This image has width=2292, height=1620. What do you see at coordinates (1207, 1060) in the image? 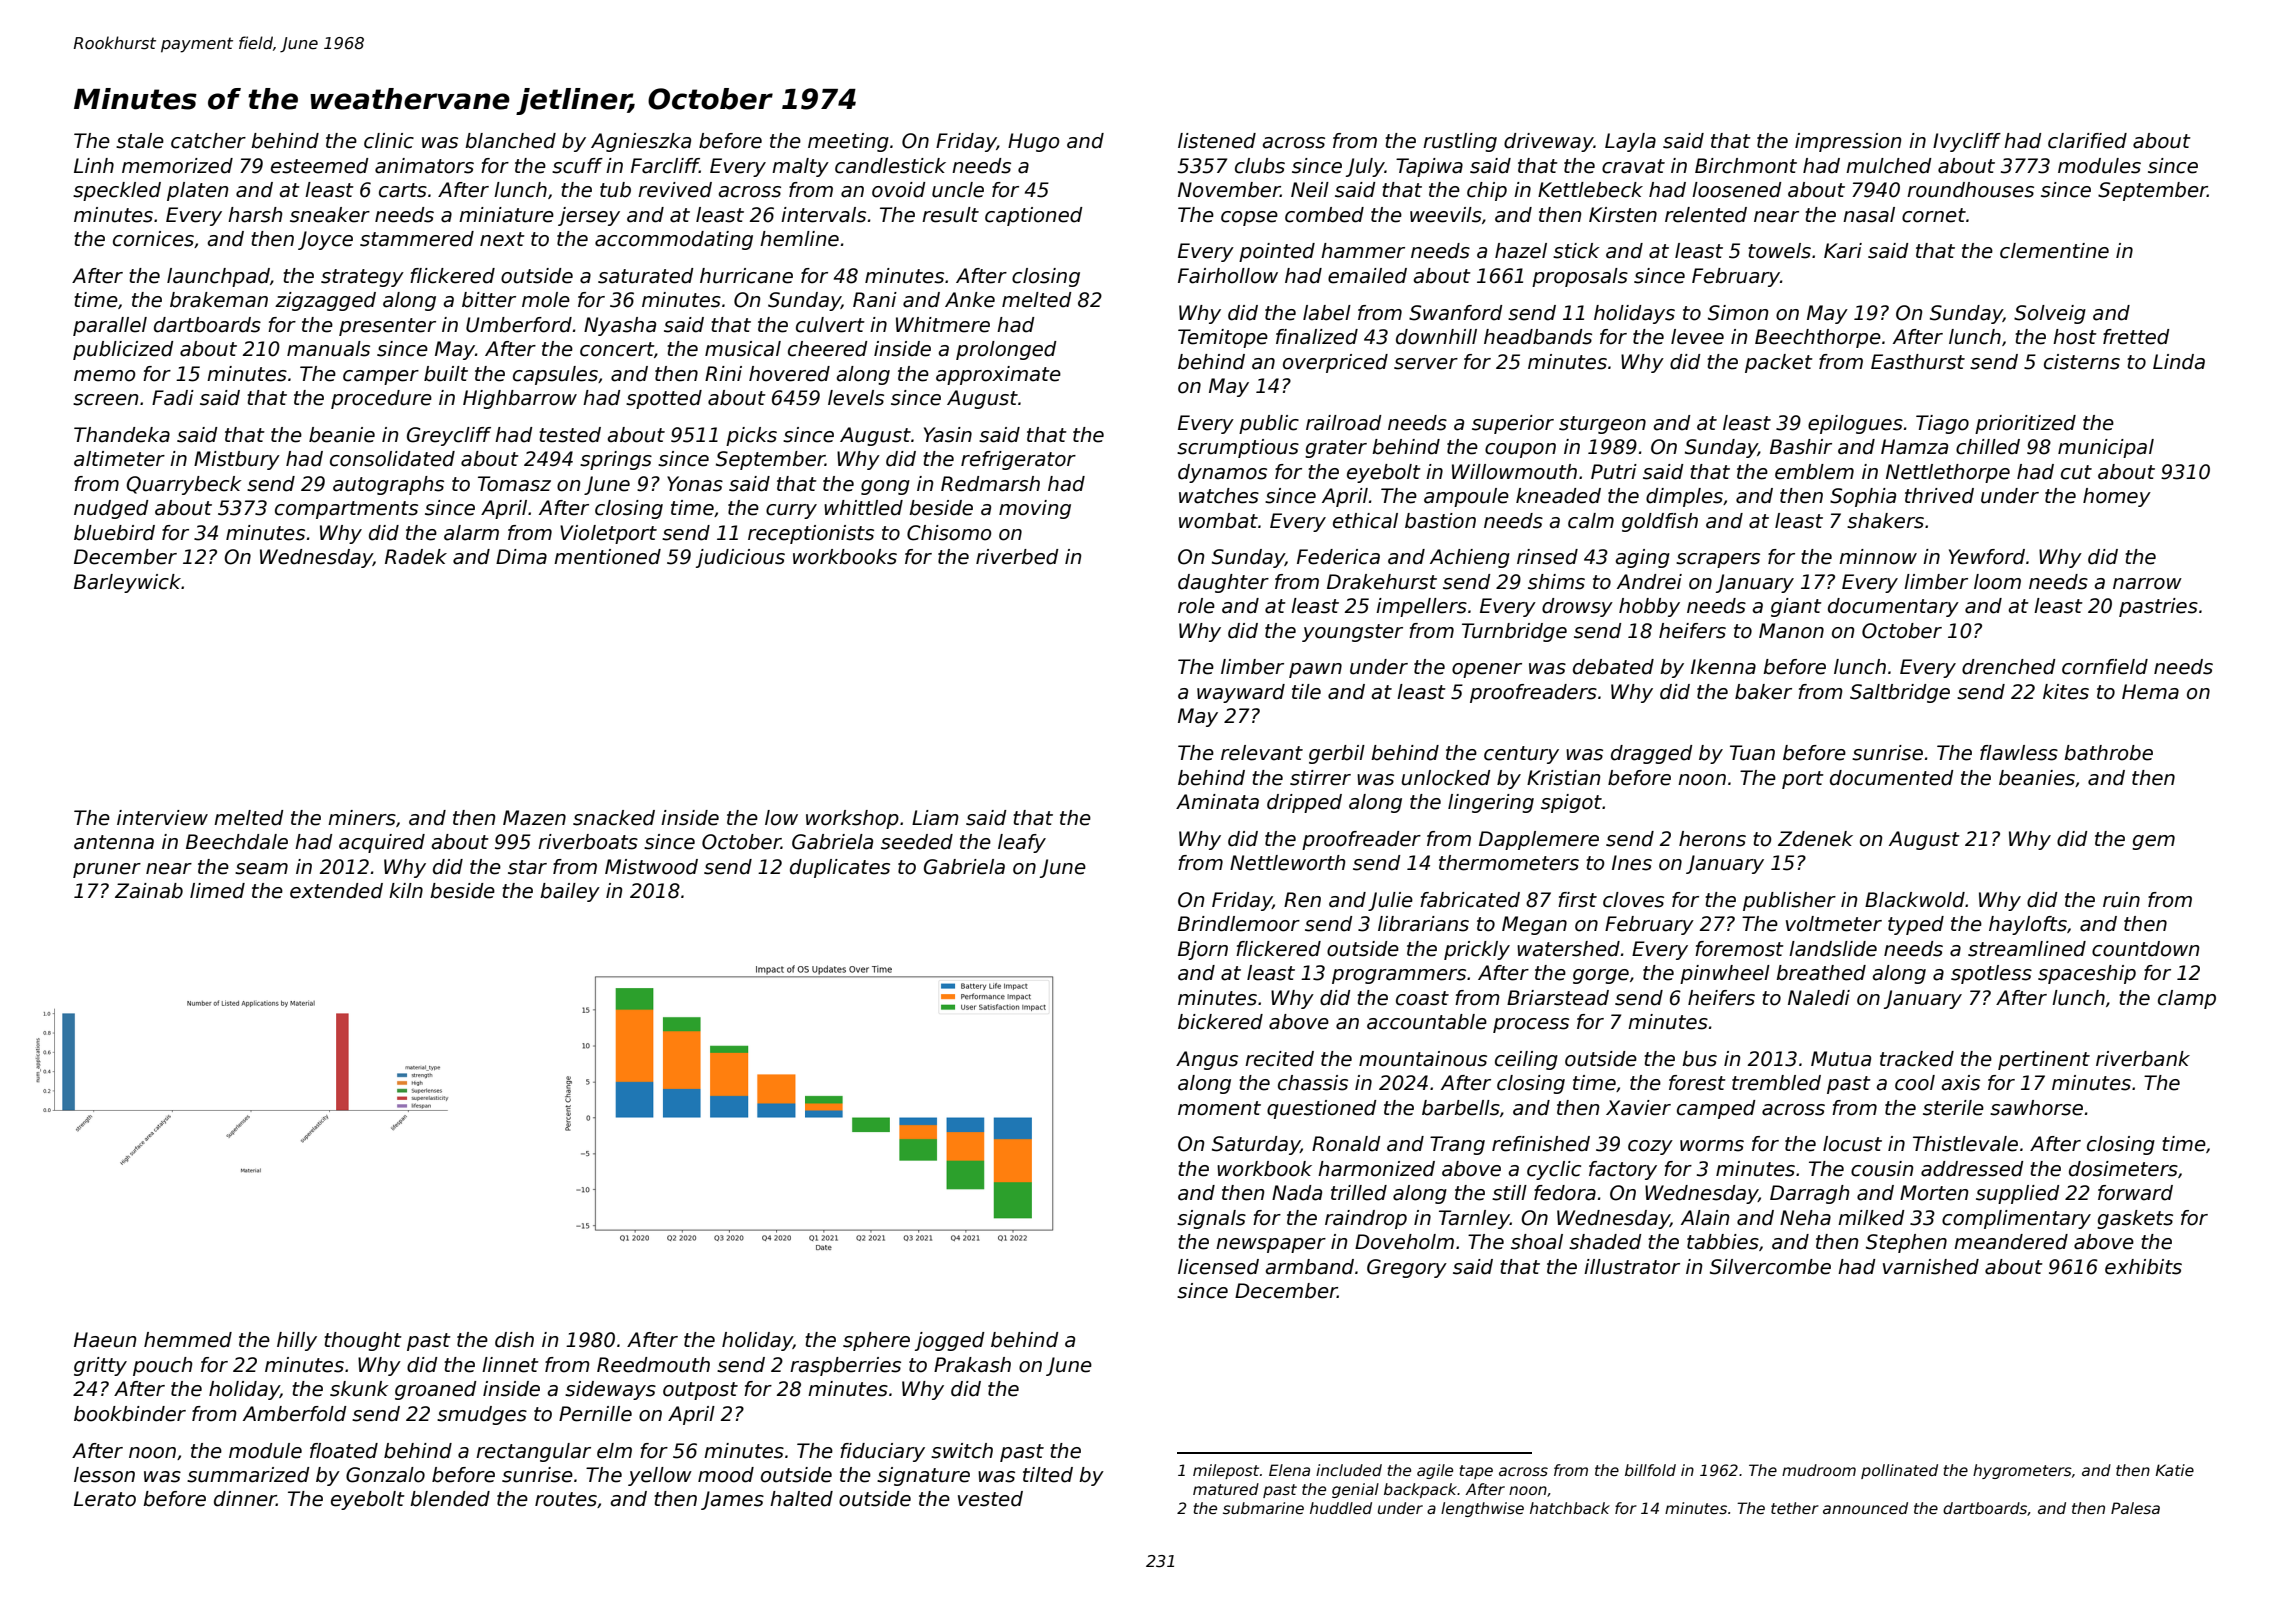
I see `Angus` at bounding box center [1207, 1060].
